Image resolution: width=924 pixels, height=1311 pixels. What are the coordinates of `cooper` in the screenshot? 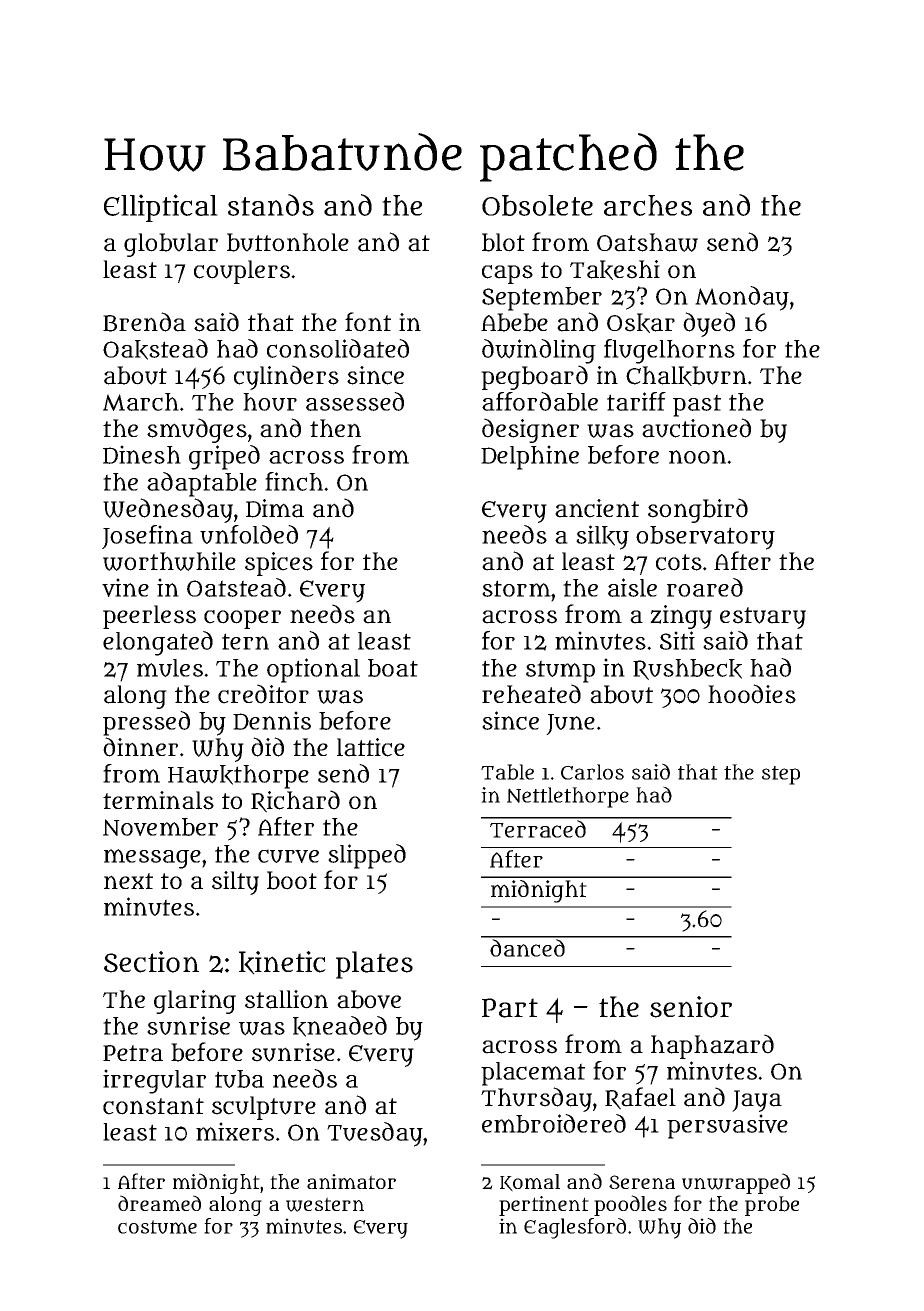 It's located at (242, 619).
